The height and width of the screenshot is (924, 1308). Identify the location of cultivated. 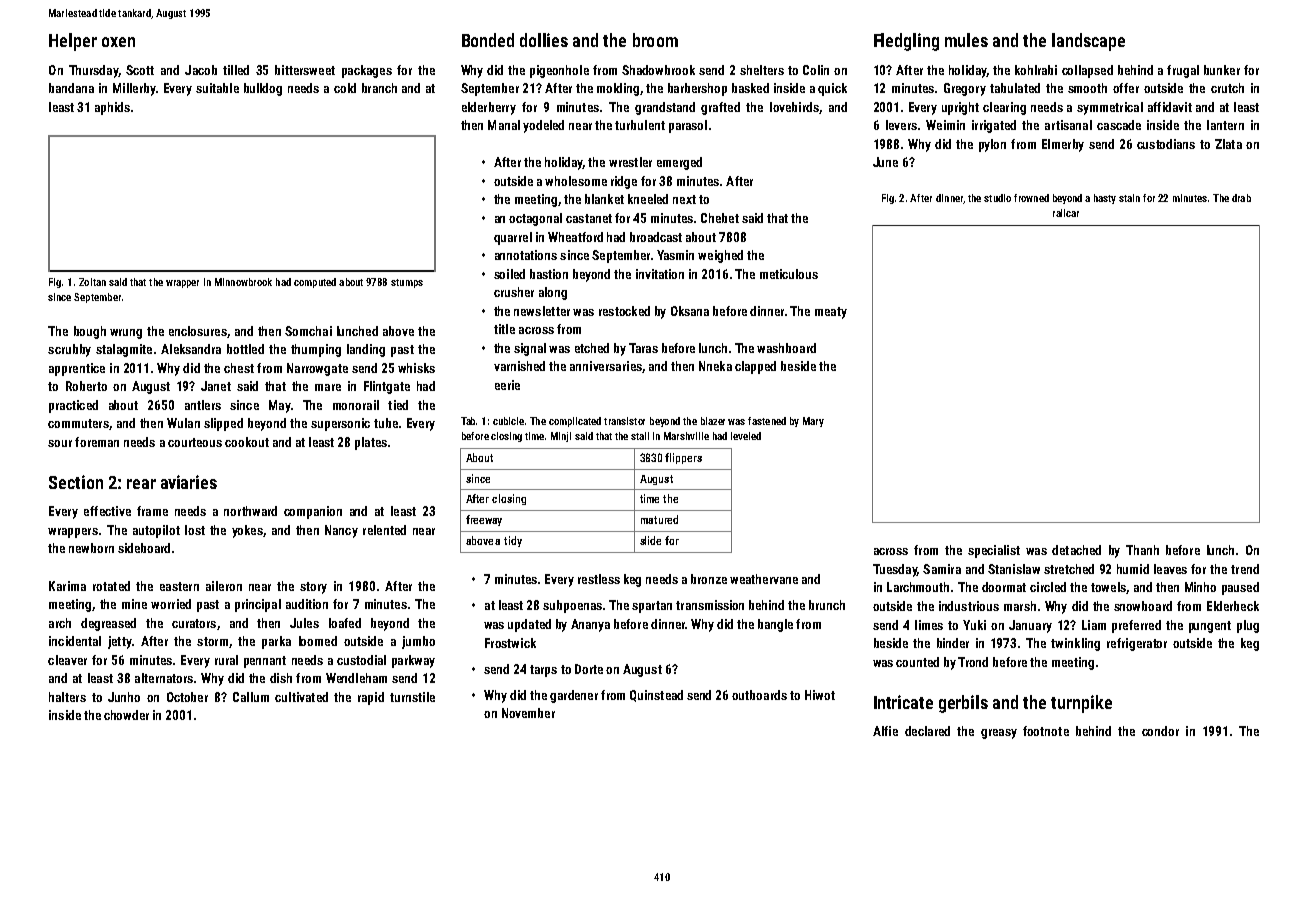
(301, 697).
